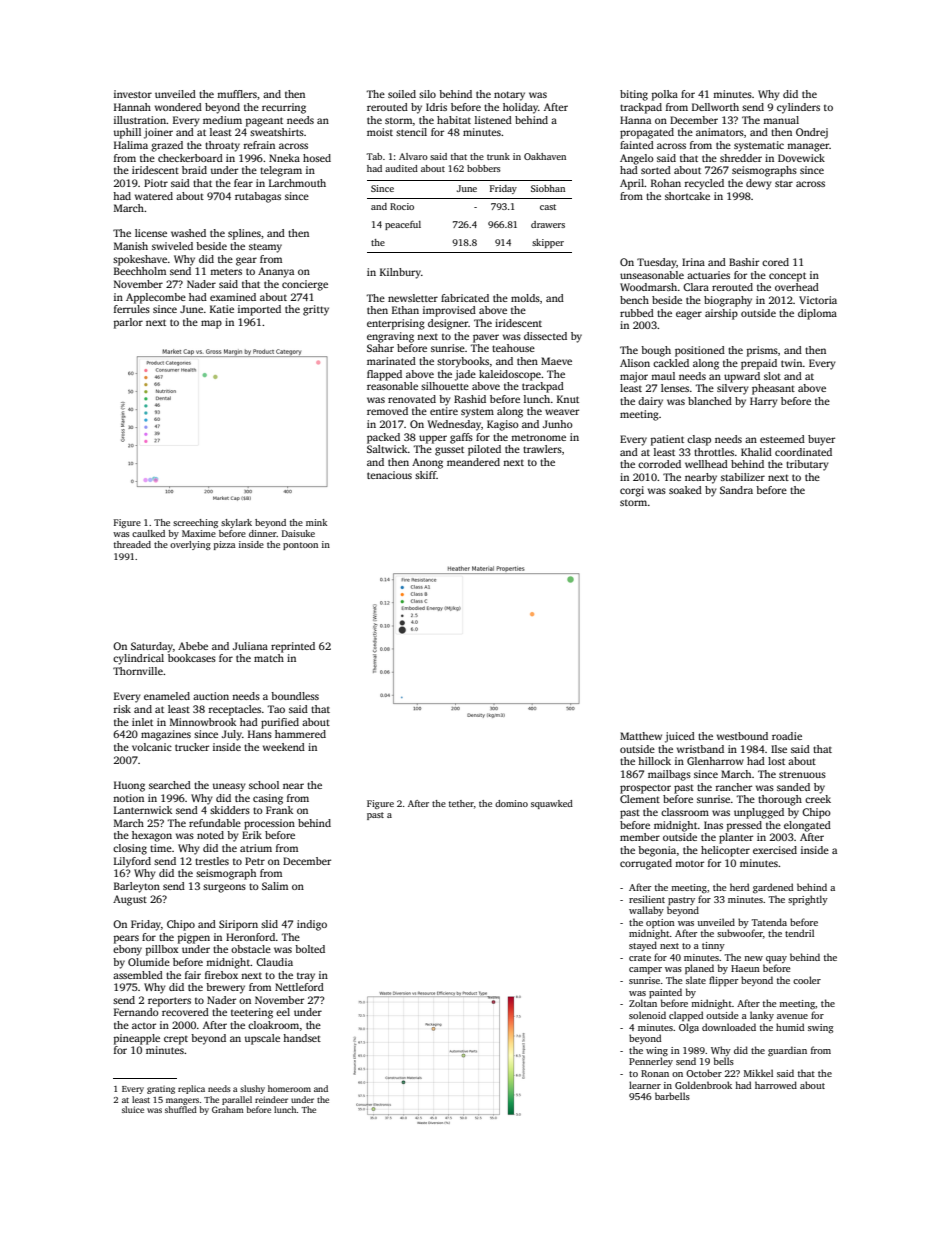 The width and height of the document is (952, 1233). I want to click on obstacle, so click(251, 949).
